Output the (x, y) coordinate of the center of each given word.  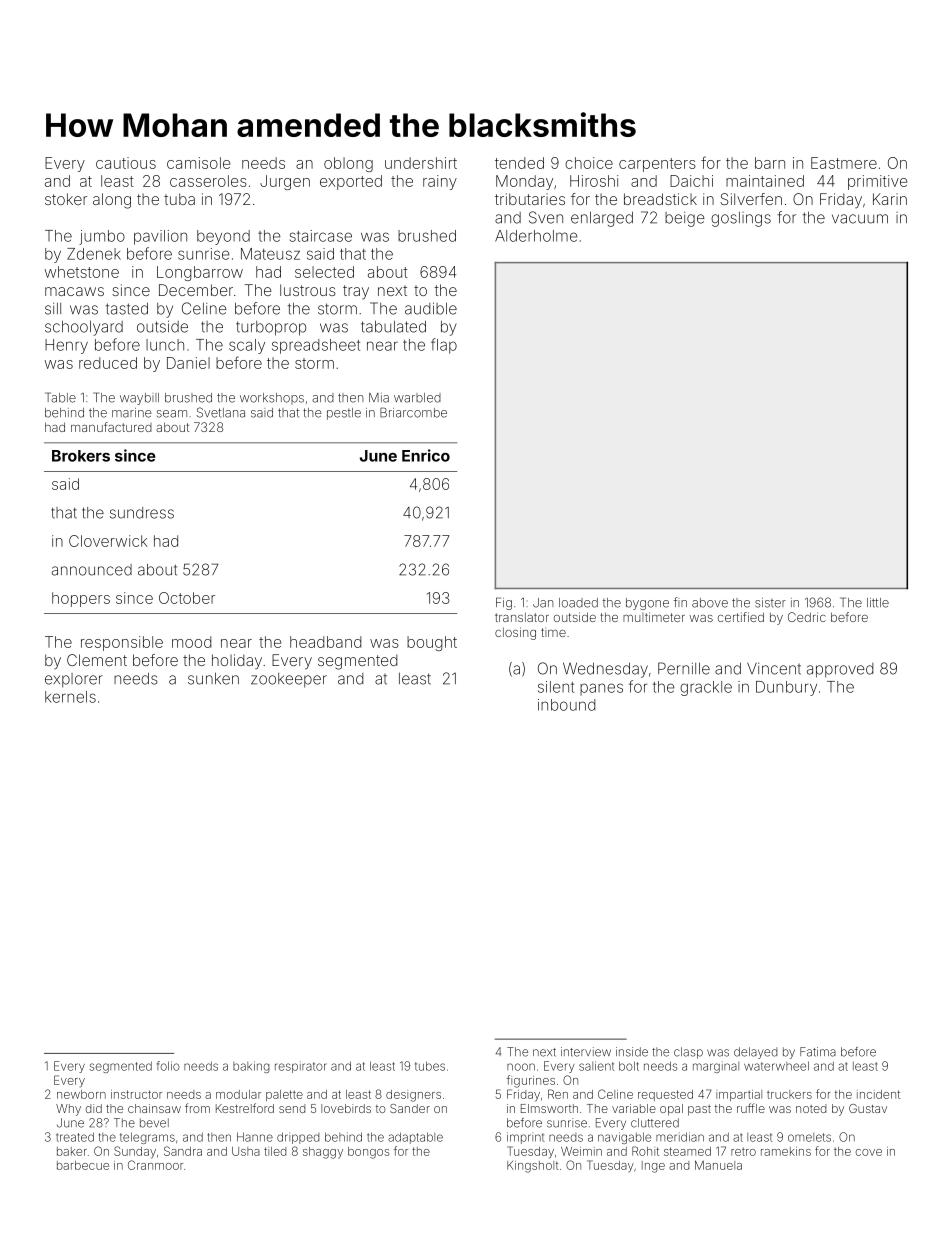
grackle (706, 688)
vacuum (860, 219)
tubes (430, 1066)
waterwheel (776, 1066)
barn (770, 163)
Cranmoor (155, 1165)
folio (168, 1066)
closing (515, 633)
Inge (653, 1167)
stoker (66, 199)
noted (811, 1108)
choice (589, 163)
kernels (70, 697)
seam (172, 414)
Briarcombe (413, 412)
